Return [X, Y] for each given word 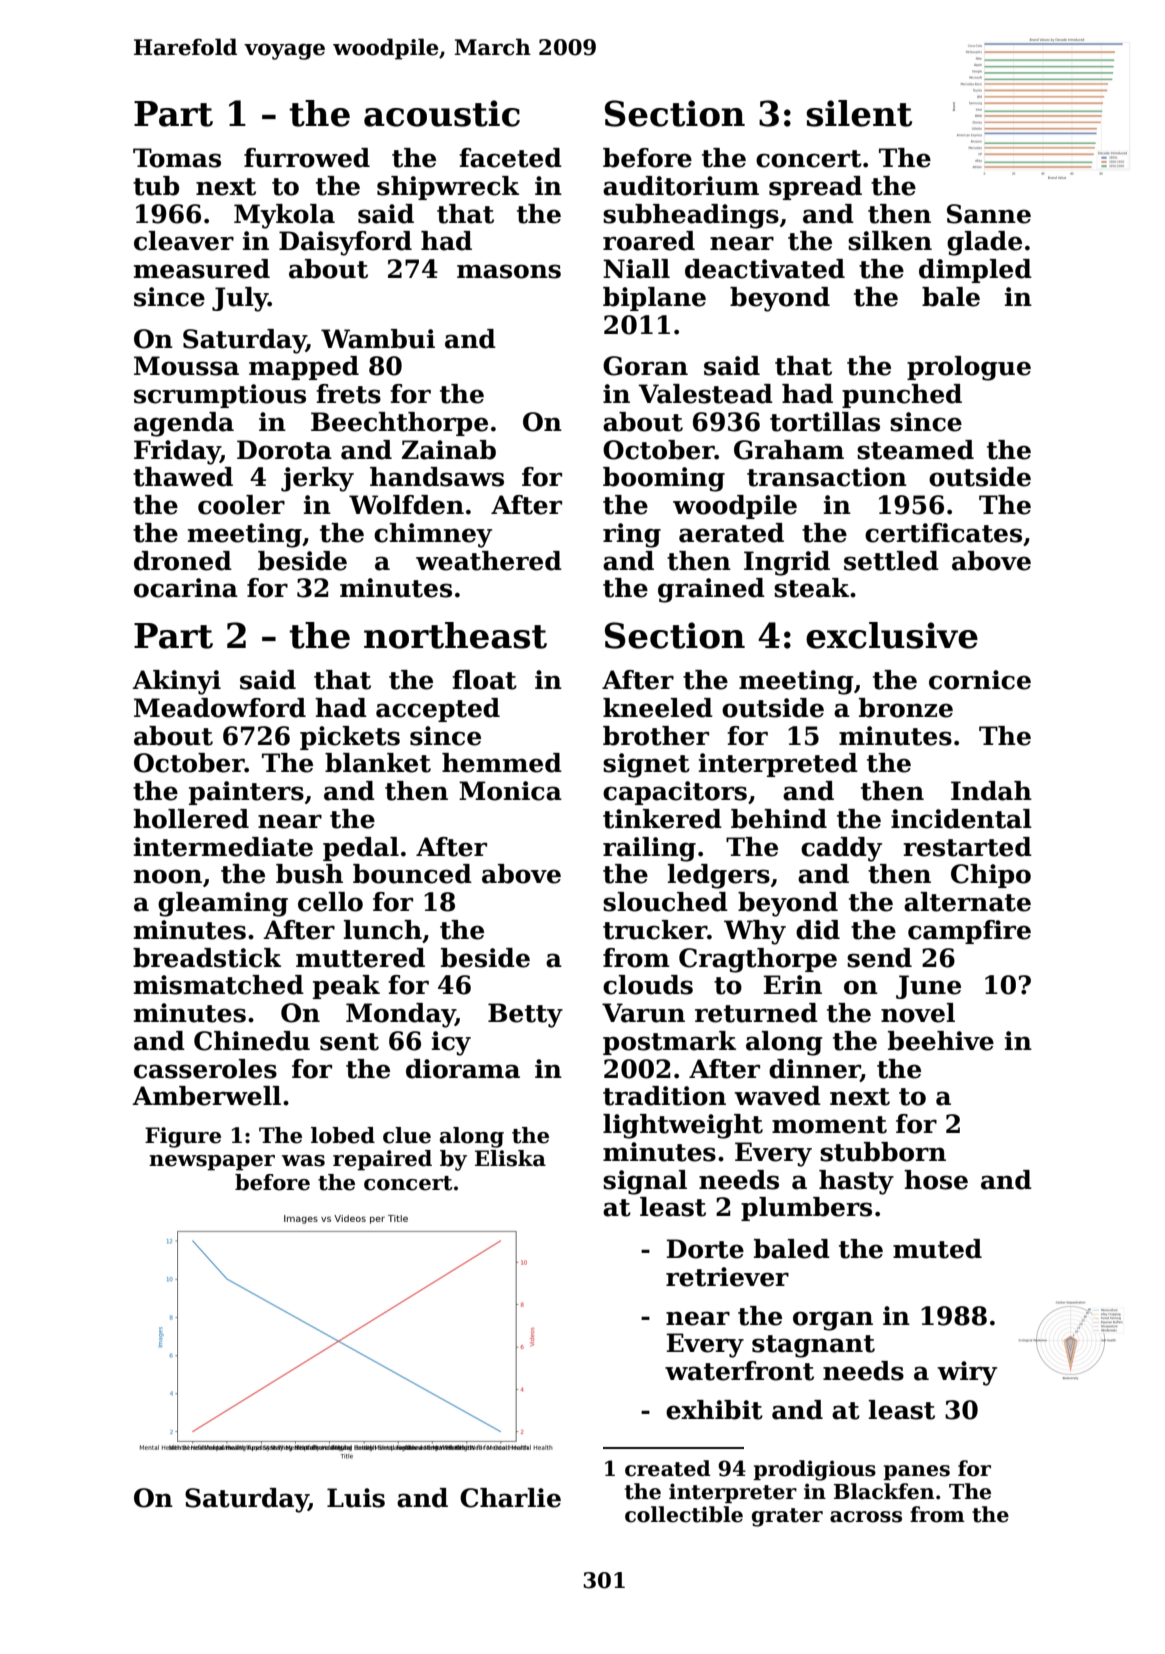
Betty [525, 1015]
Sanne [989, 214]
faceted [510, 158]
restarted [967, 847]
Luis [356, 1498]
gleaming [223, 904]
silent [859, 113]
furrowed [307, 158]
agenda [184, 424]
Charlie [510, 1498]
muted [937, 1249]
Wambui [378, 339]
